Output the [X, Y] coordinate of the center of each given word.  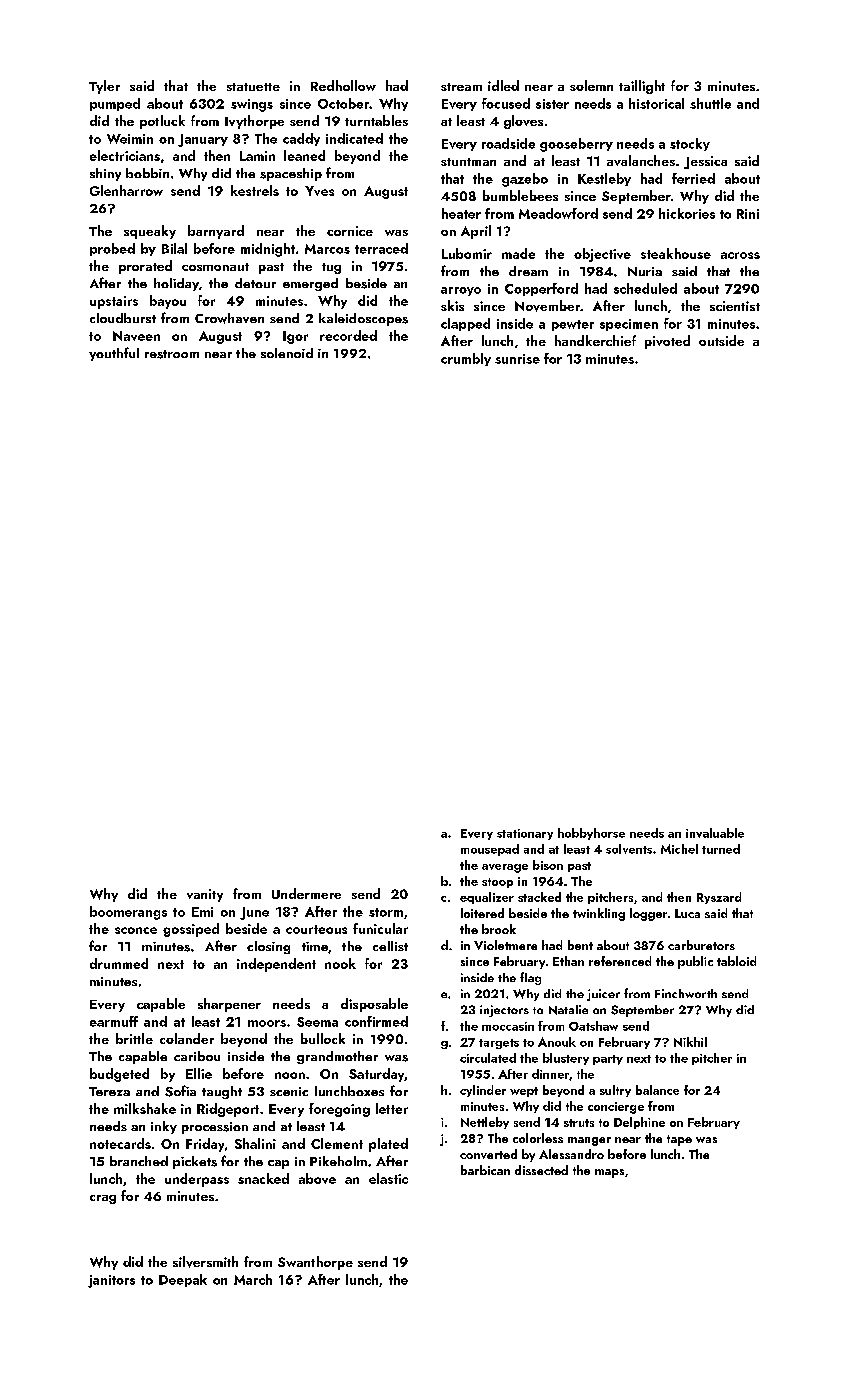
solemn [591, 85]
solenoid [287, 353]
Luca [687, 913]
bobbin [147, 173]
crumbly [466, 359]
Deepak [183, 1280]
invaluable [715, 833]
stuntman [468, 162]
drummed [119, 963]
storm [386, 912]
